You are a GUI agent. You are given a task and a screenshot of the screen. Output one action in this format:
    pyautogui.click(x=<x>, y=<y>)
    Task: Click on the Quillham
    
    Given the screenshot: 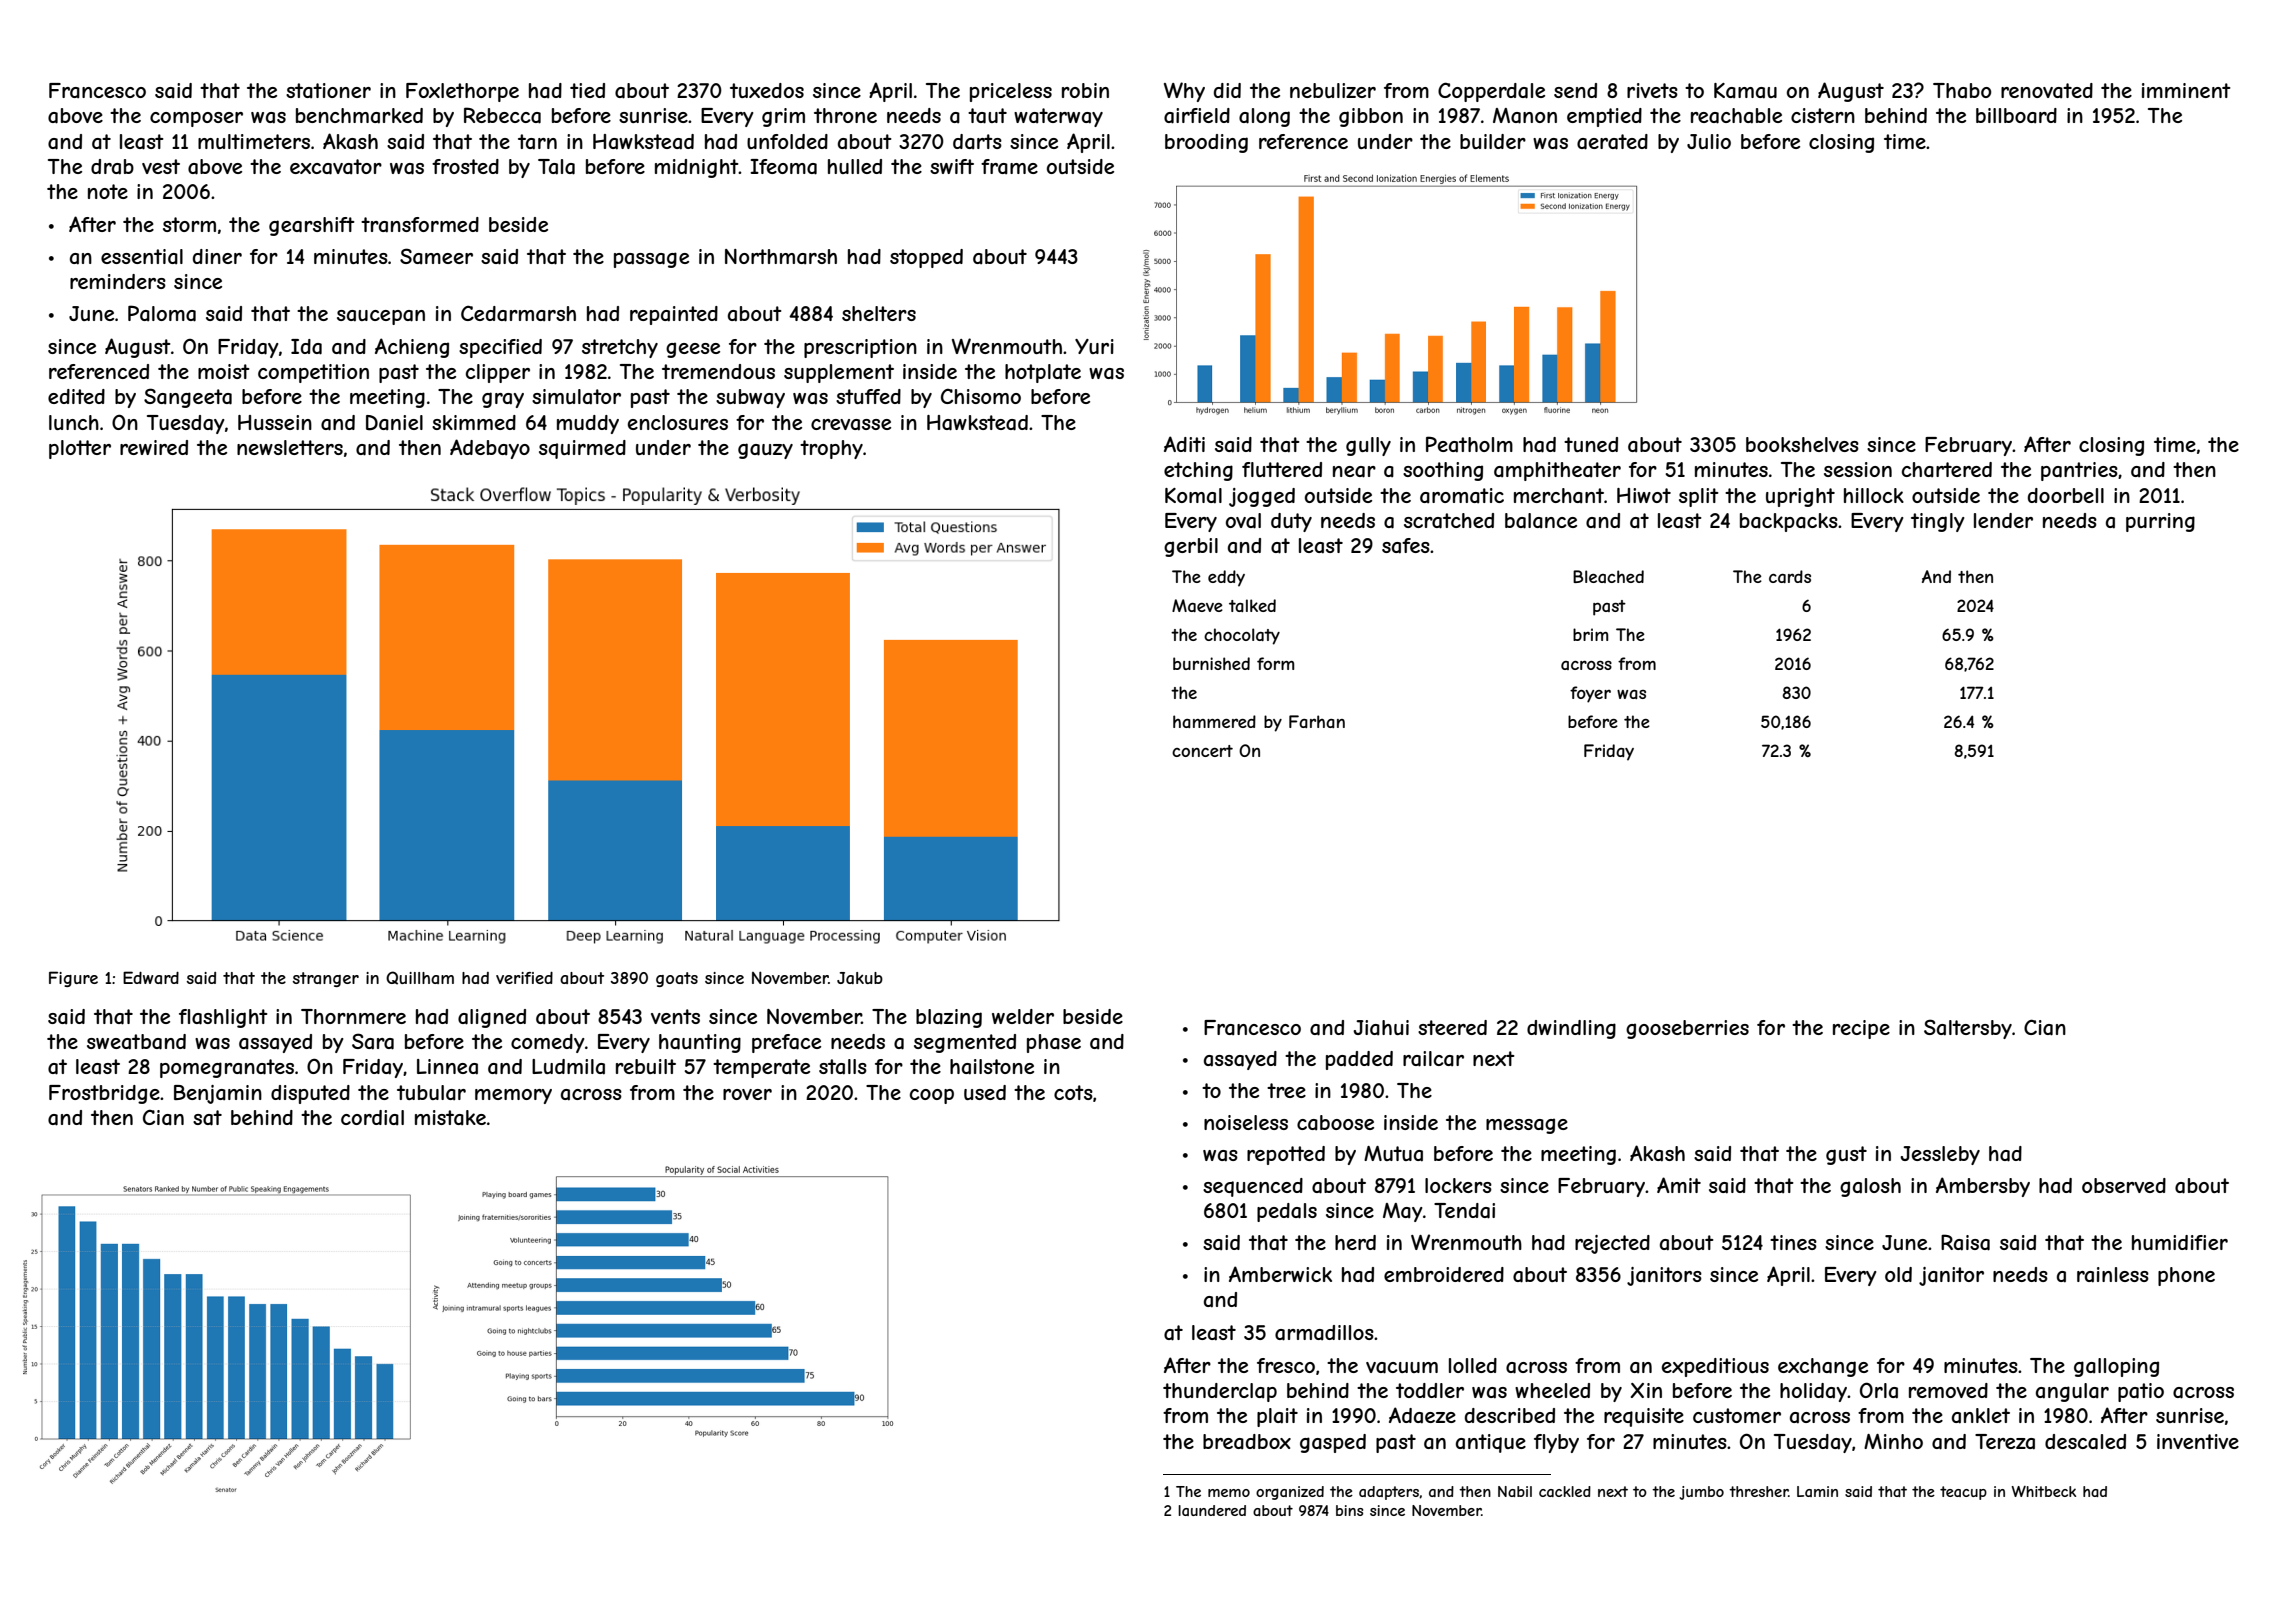 What is the action you would take?
    pyautogui.click(x=420, y=978)
